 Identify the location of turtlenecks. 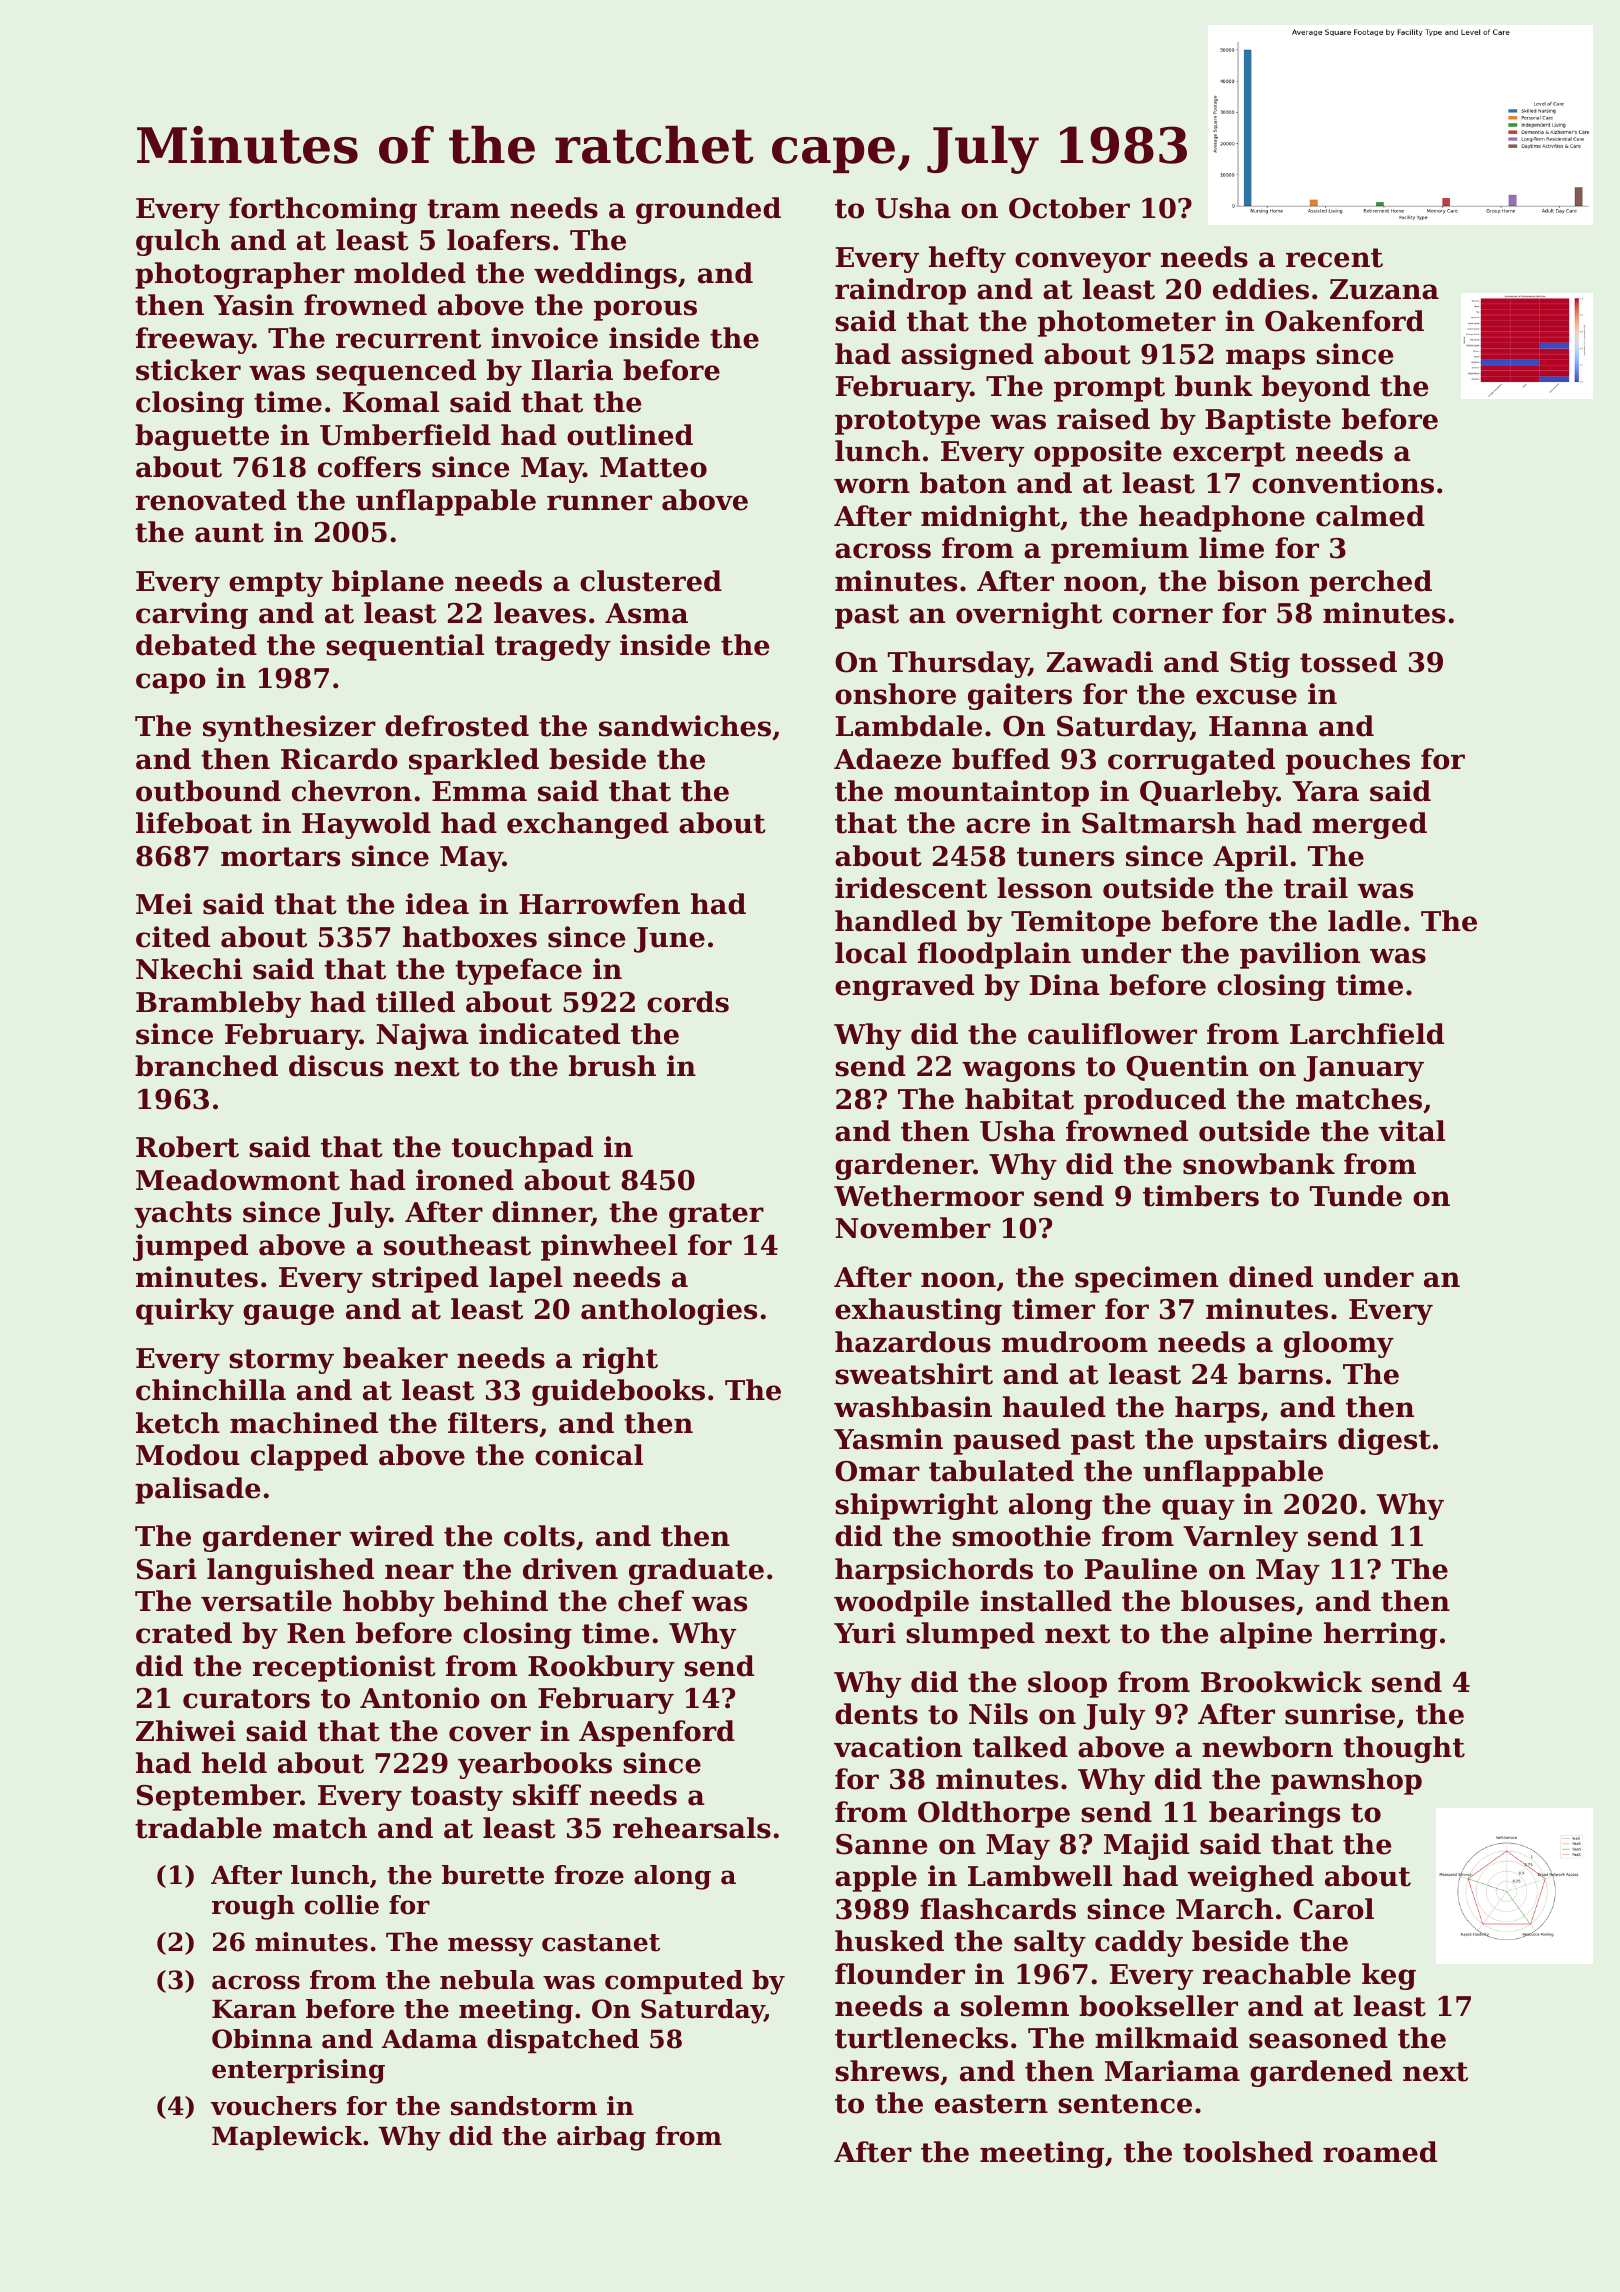
(921, 2038).
